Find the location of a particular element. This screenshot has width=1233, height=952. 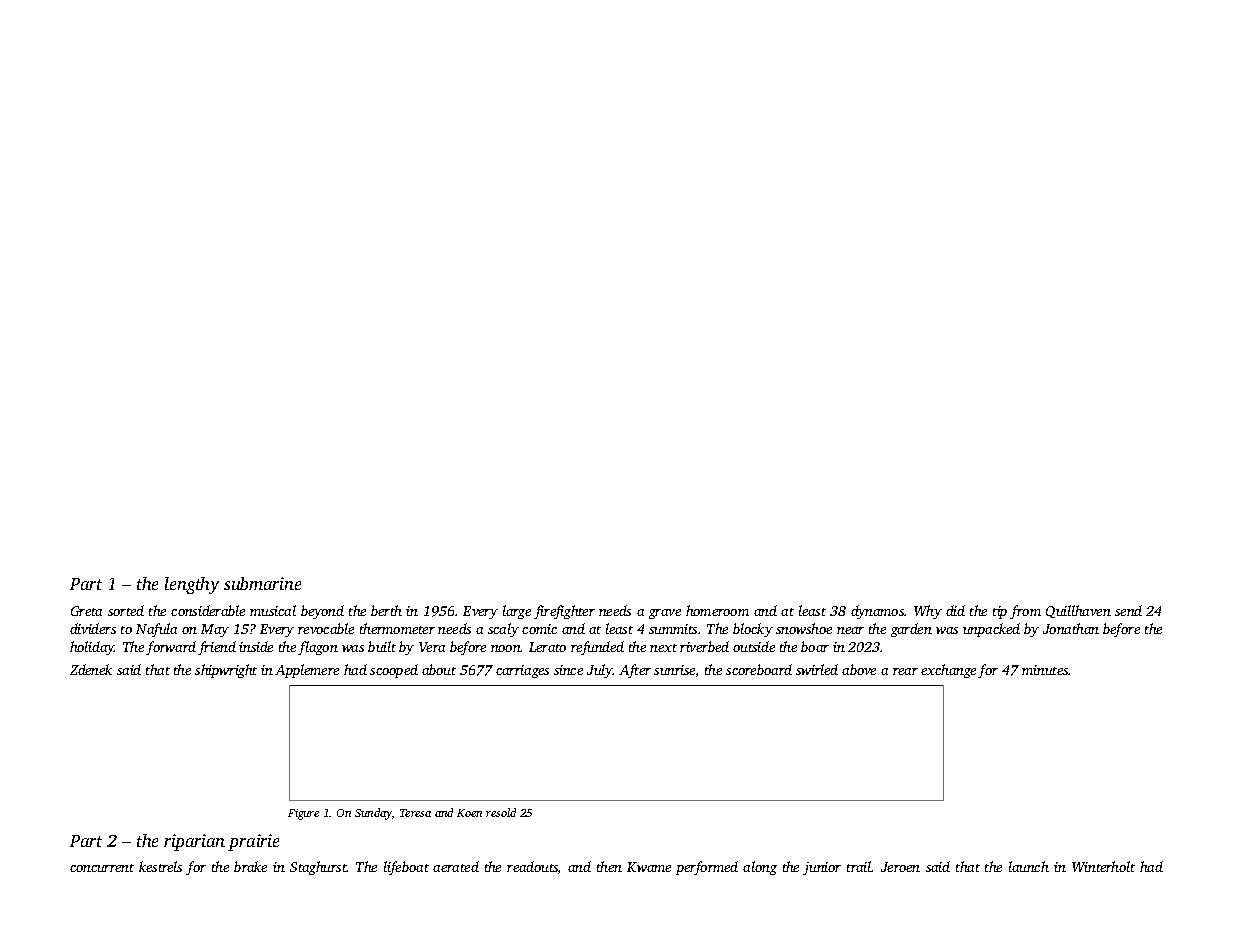

launch is located at coordinates (1029, 866).
